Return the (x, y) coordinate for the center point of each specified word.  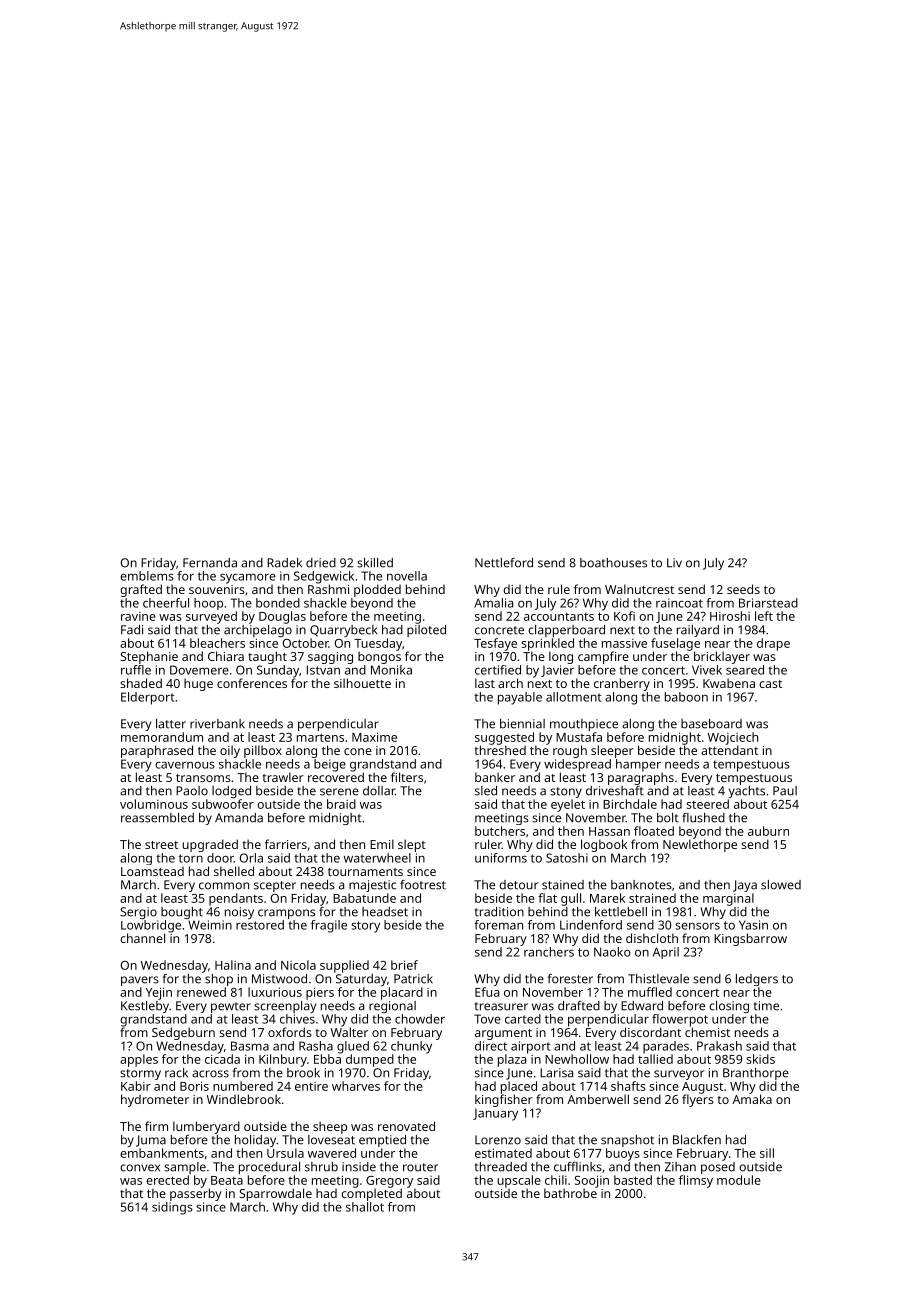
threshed (500, 750)
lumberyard (206, 1127)
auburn (768, 831)
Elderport (148, 698)
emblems (147, 576)
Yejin (159, 993)
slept (412, 845)
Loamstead (152, 871)
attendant (729, 750)
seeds (743, 589)
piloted (426, 631)
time (766, 1006)
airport (531, 1047)
